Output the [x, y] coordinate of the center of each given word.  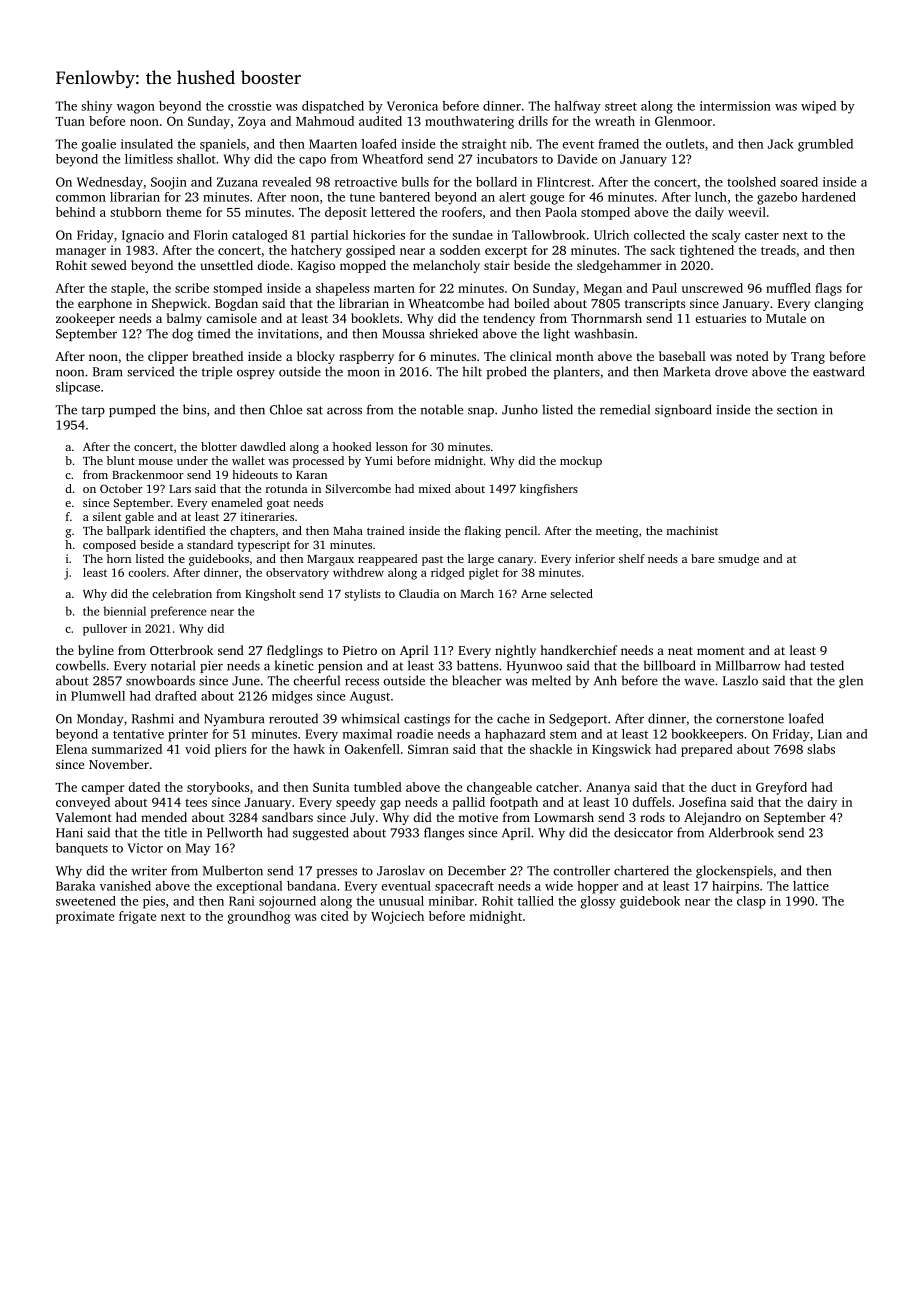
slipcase [78, 388]
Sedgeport [578, 719]
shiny [96, 107]
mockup [581, 462]
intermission [735, 106]
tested [827, 665]
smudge [738, 560]
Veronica [412, 106]
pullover [105, 630]
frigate [137, 917]
